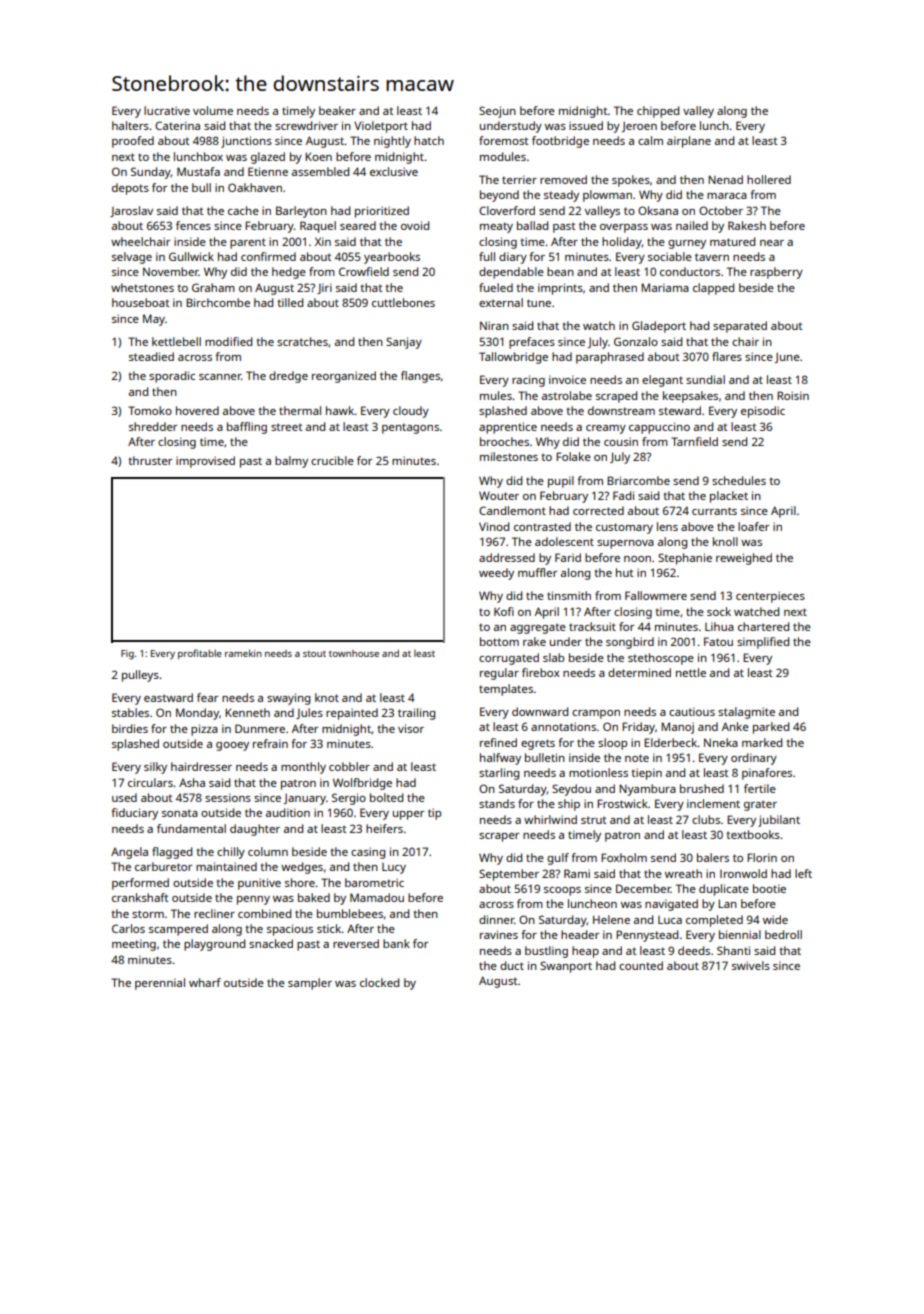  Describe the element at coordinates (499, 674) in the page. I see `regular` at that location.
